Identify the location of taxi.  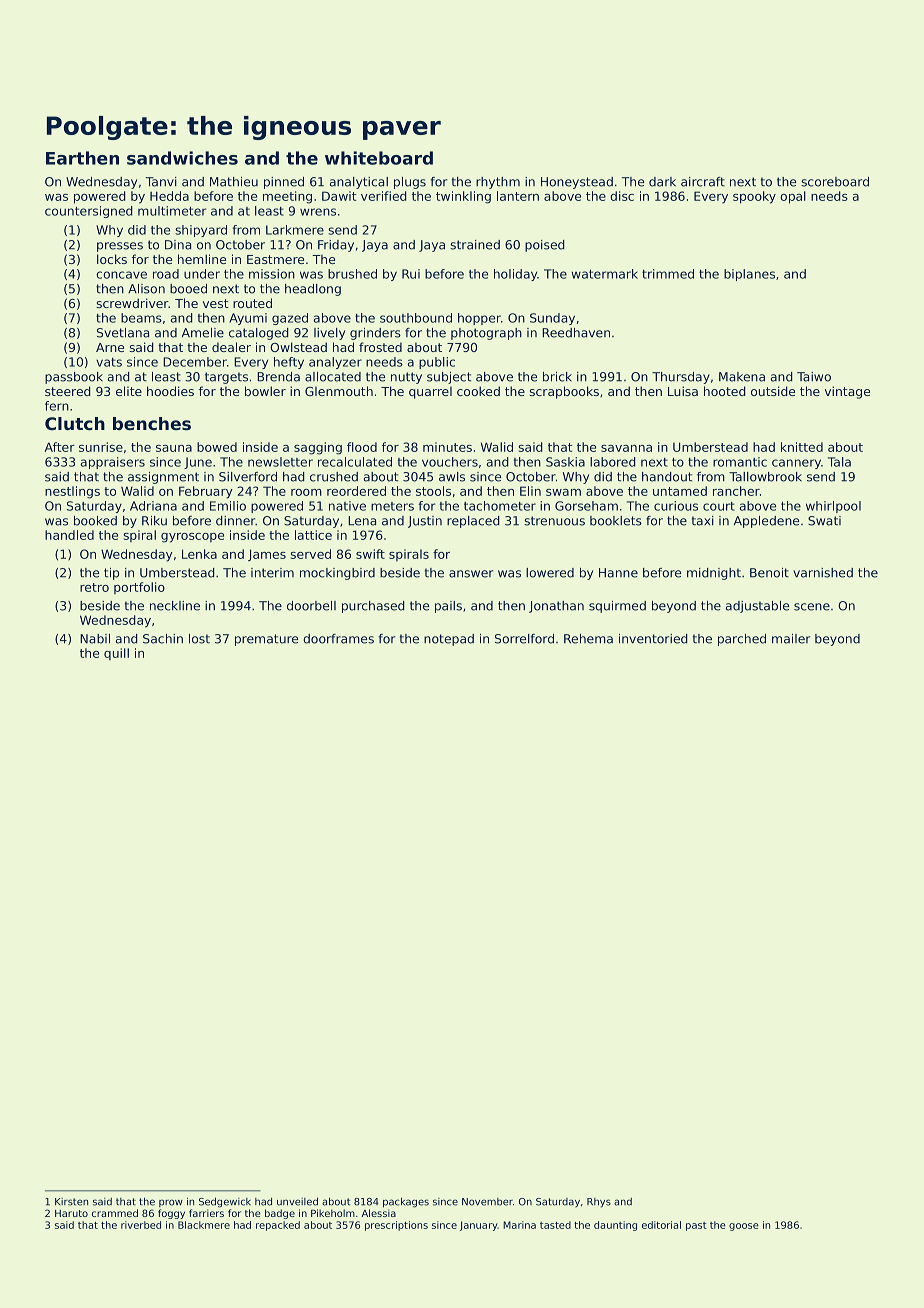
(703, 521).
